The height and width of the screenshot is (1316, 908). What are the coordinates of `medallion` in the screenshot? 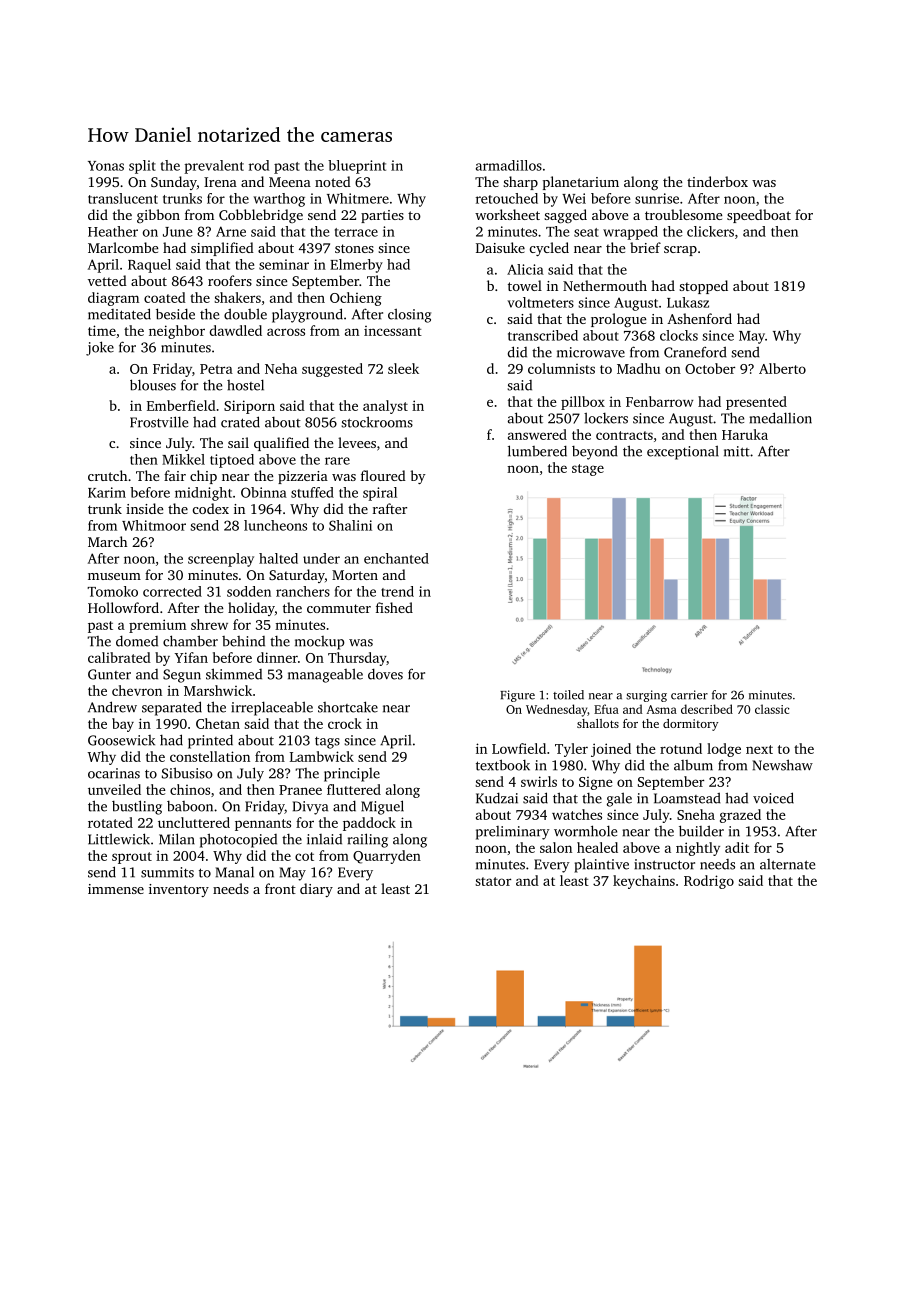 It's located at (781, 418).
